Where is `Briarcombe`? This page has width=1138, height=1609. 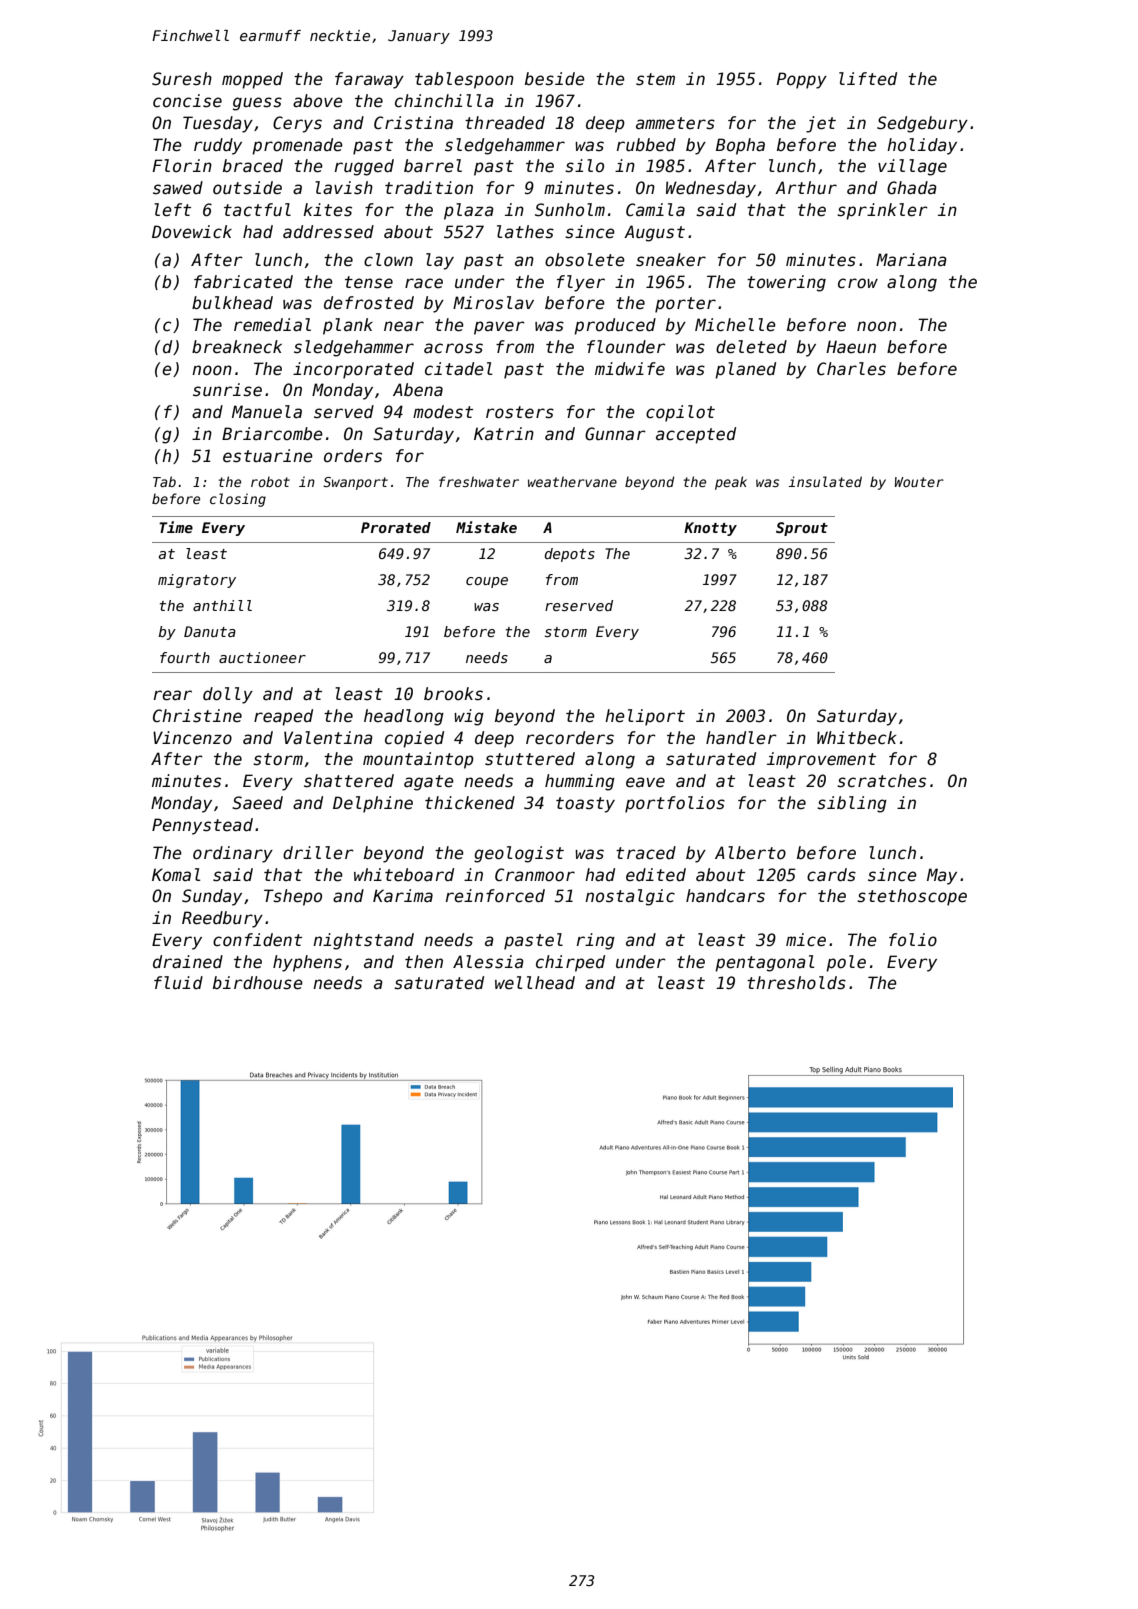
Briarcombe is located at coordinates (272, 434).
